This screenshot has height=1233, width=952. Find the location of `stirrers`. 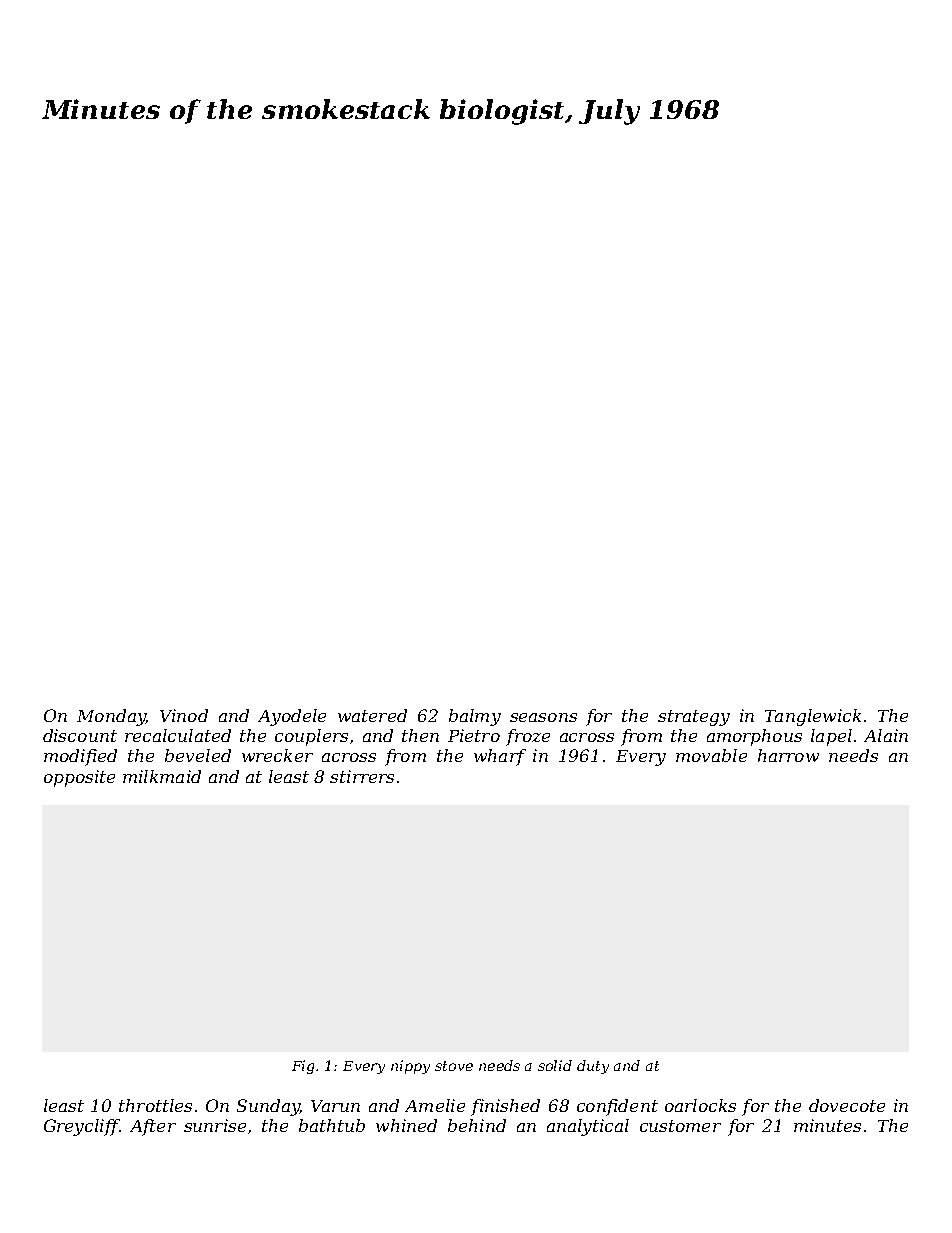

stirrers is located at coordinates (362, 776).
